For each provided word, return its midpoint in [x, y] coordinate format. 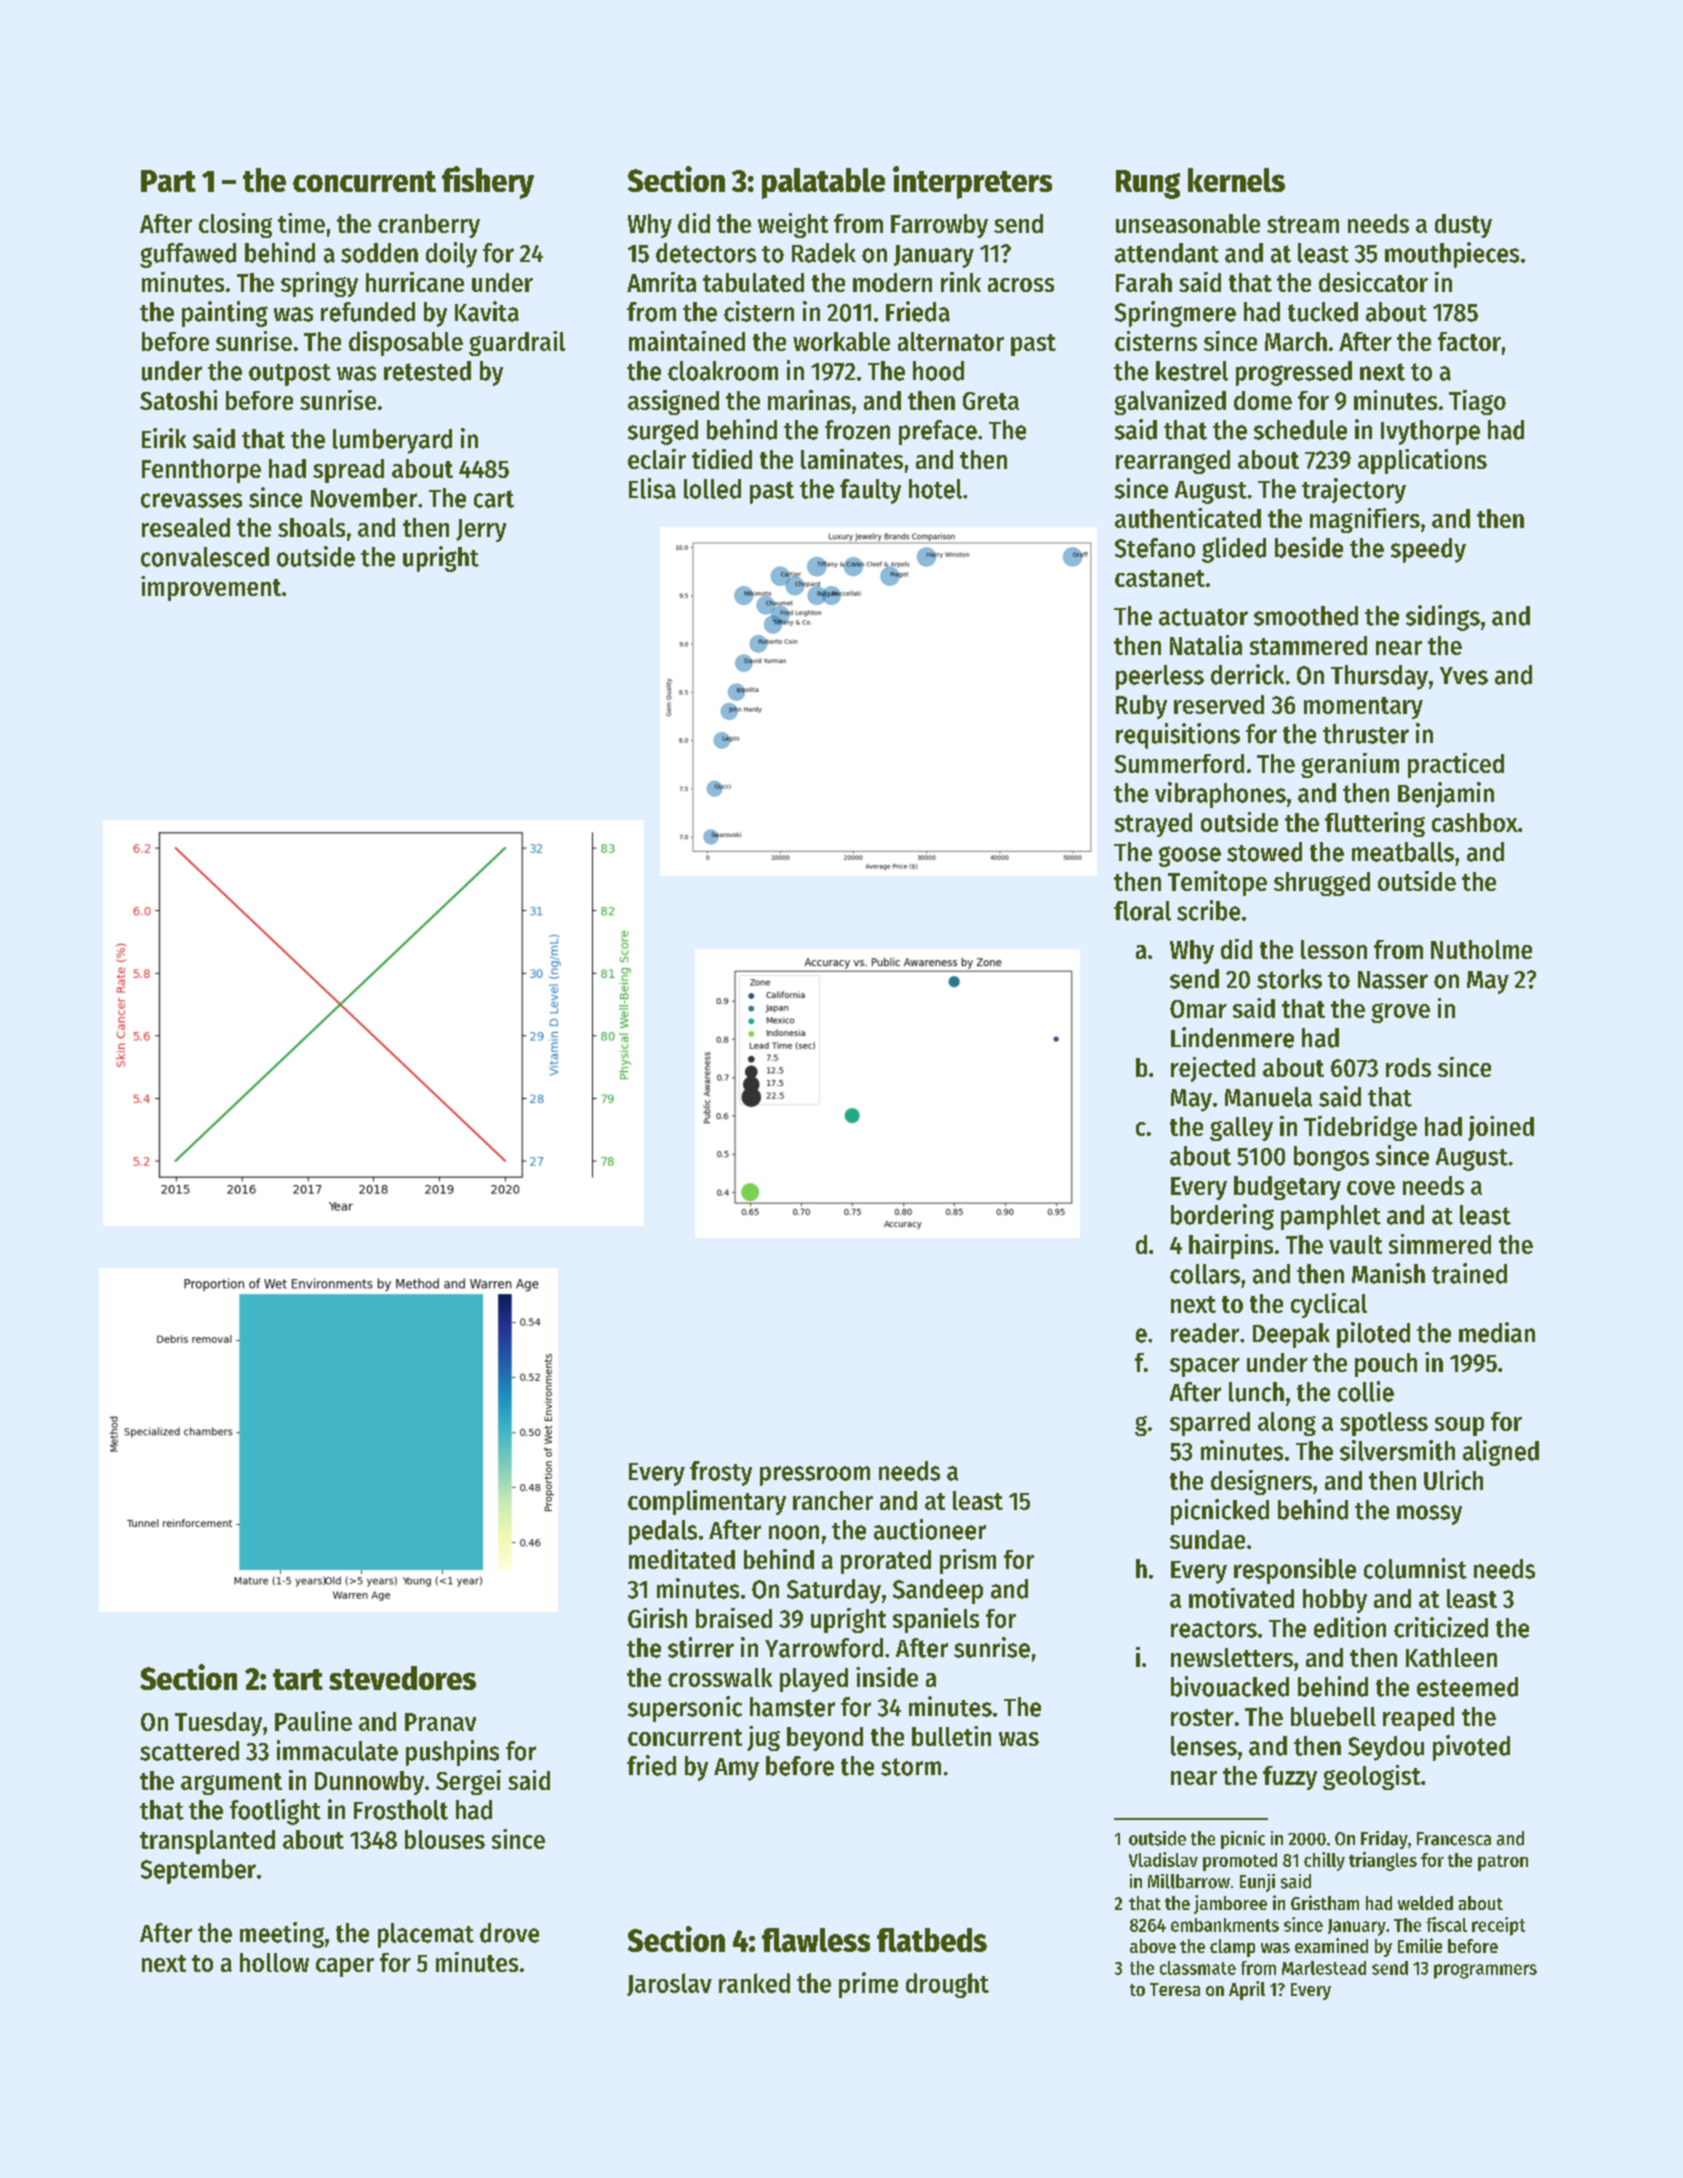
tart [298, 1679]
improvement [211, 588]
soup [1459, 1426]
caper [345, 1967]
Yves [1464, 676]
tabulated [753, 282]
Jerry [481, 530]
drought [947, 1985]
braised [734, 1618]
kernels [1236, 180]
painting [225, 314]
